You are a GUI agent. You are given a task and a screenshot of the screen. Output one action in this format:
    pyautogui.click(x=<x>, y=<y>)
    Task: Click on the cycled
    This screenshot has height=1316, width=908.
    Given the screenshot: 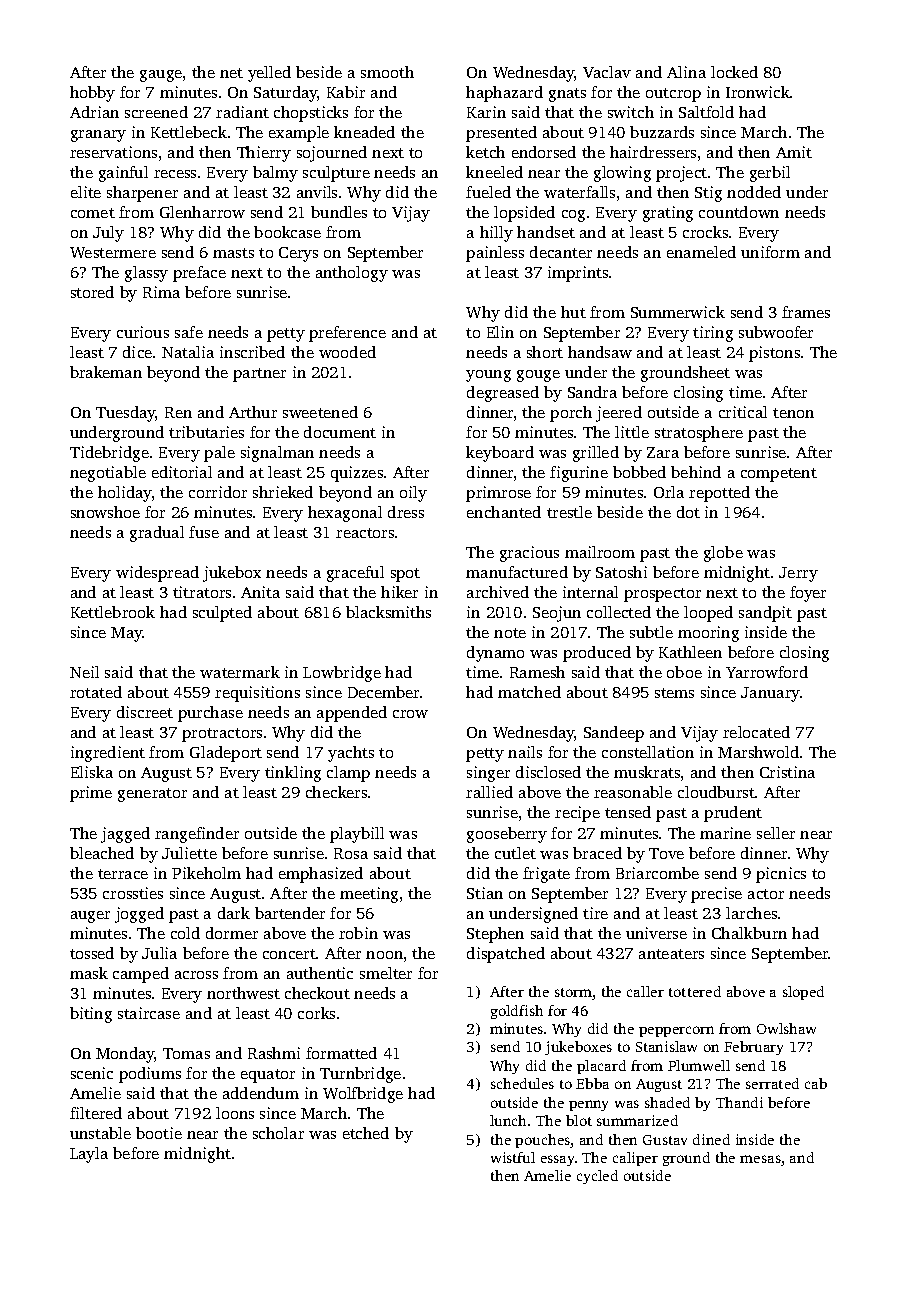 What is the action you would take?
    pyautogui.click(x=597, y=1177)
